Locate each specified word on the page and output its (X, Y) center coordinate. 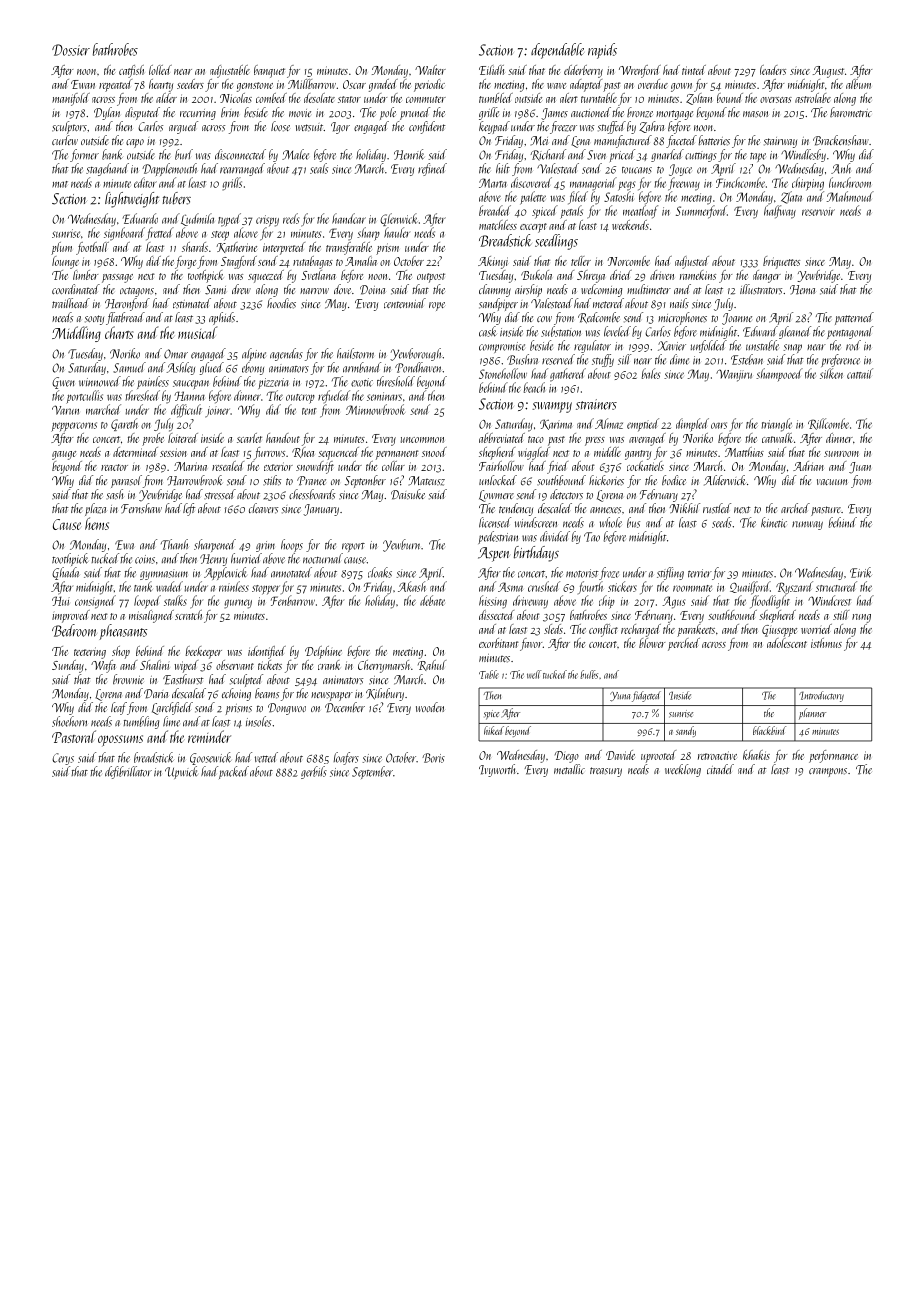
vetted (266, 757)
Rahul (432, 665)
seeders (190, 84)
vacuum (832, 482)
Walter (430, 70)
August (828, 72)
